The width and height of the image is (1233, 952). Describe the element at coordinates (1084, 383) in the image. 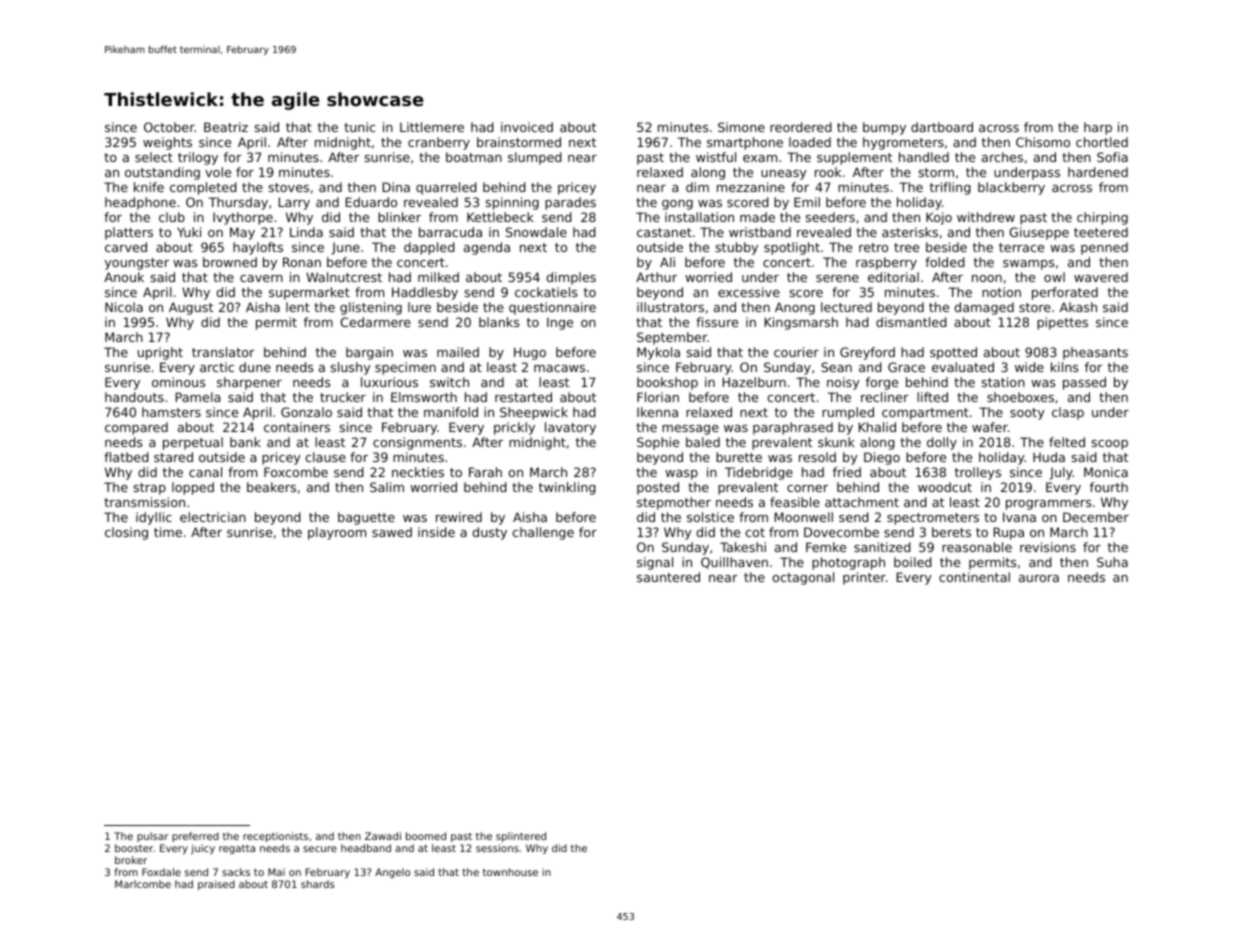

I see `passed` at that location.
